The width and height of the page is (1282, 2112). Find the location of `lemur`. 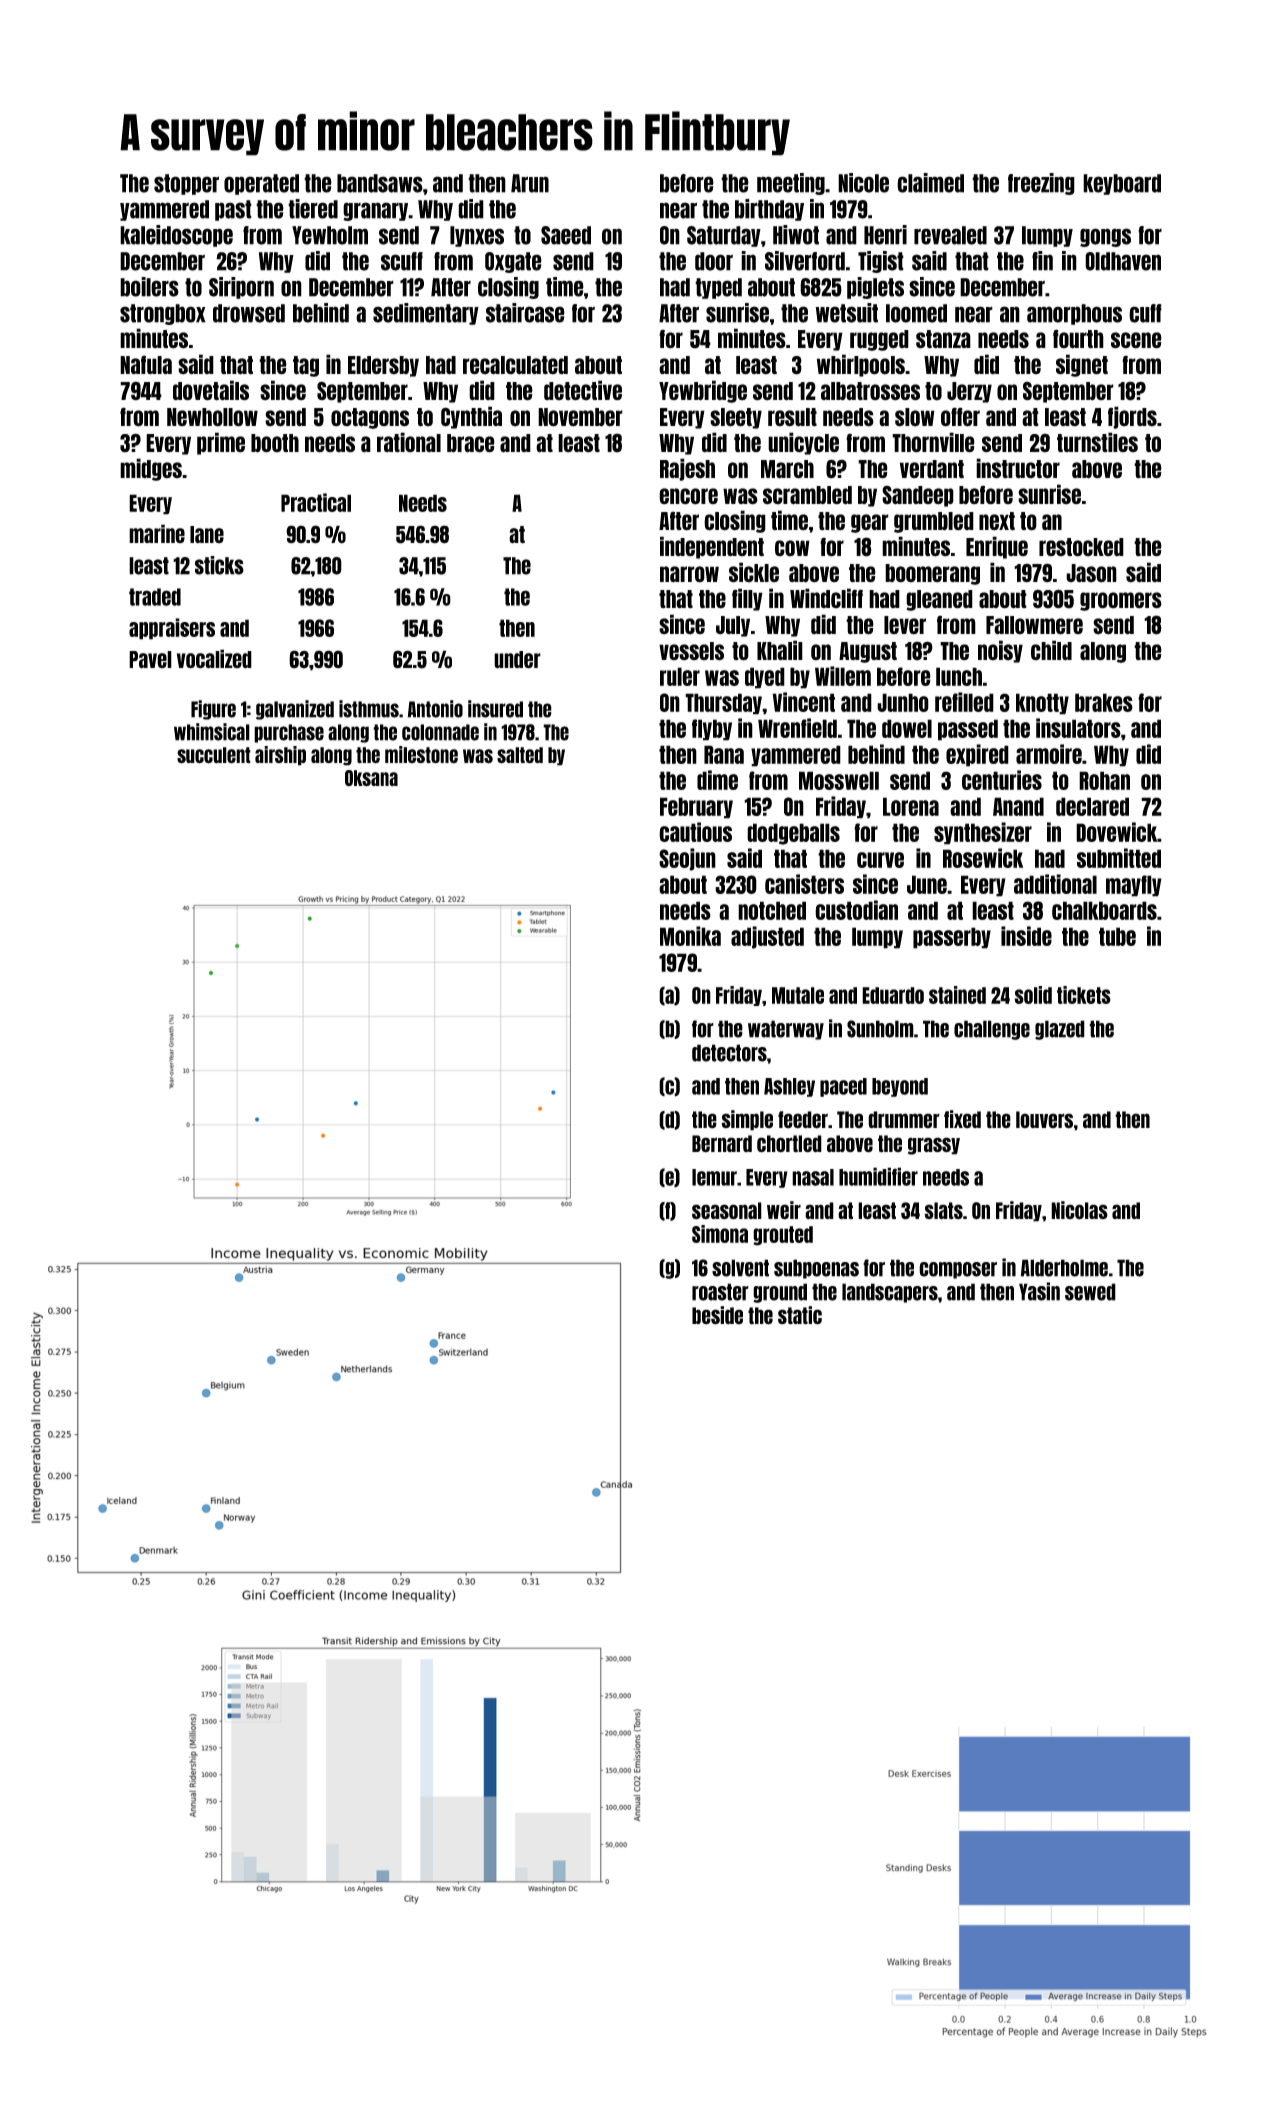

lemur is located at coordinates (714, 1177).
